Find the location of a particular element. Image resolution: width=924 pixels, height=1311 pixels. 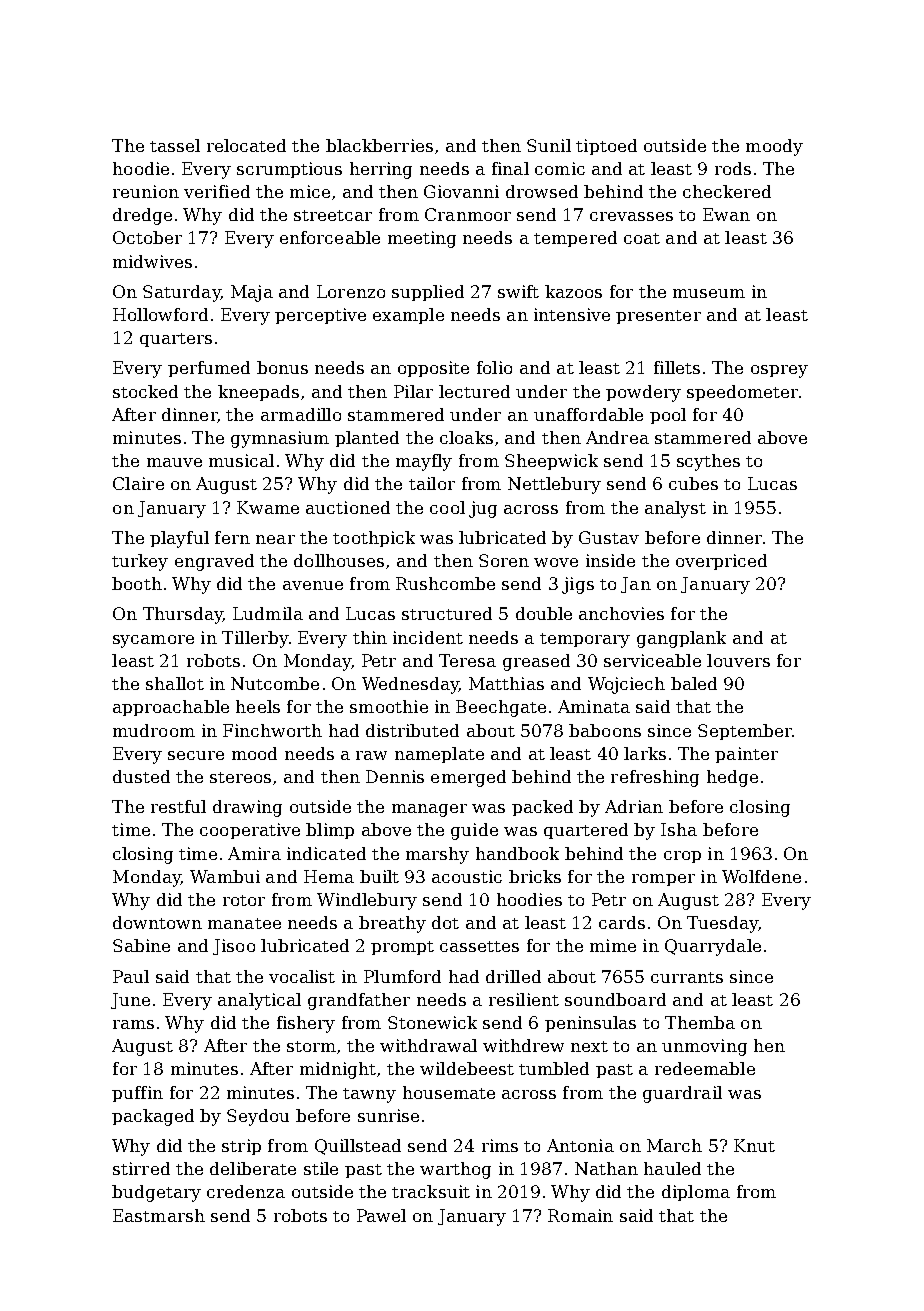

scrumptious is located at coordinates (289, 170).
